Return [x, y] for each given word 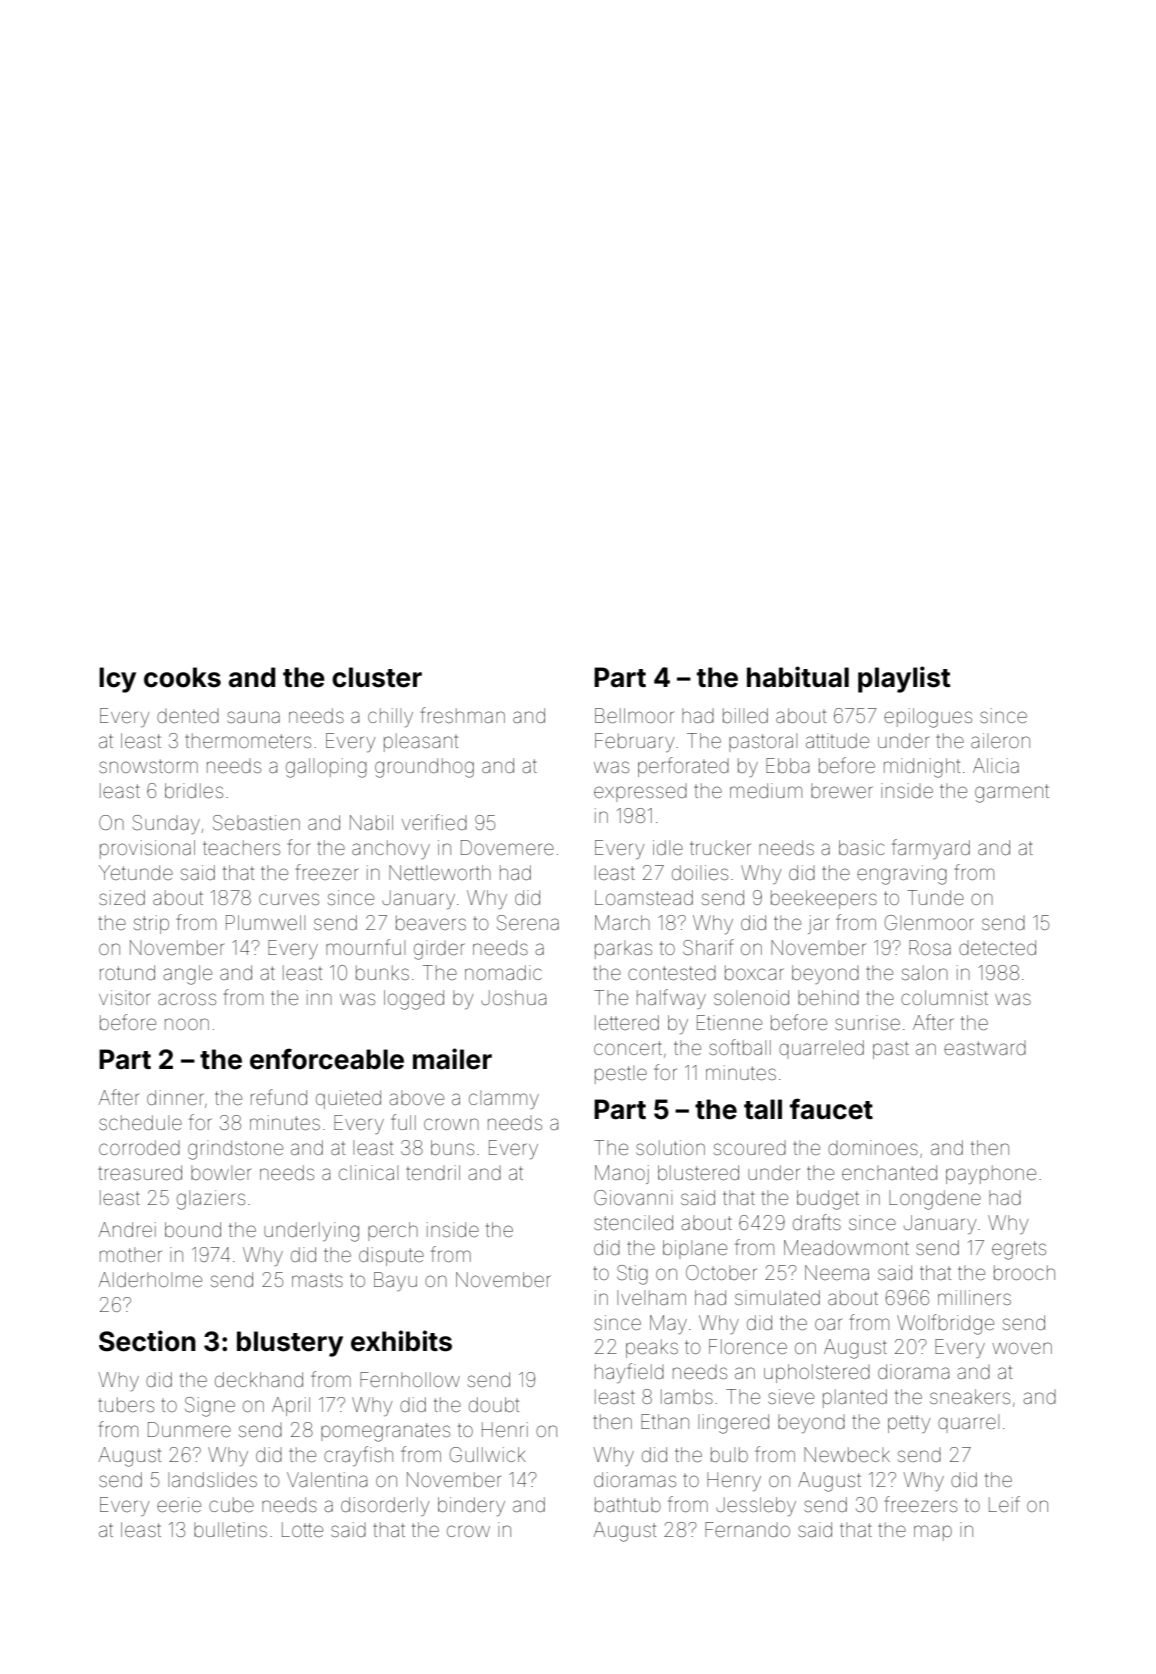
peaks [652, 1348]
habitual [798, 677]
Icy [117, 680]
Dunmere [189, 1429]
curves [289, 899]
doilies [700, 872]
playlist [904, 679]
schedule [140, 1122]
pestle [621, 1074]
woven [1022, 1348]
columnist [944, 997]
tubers [126, 1404]
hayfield [629, 1373]
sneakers [970, 1396]
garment [1012, 793]
